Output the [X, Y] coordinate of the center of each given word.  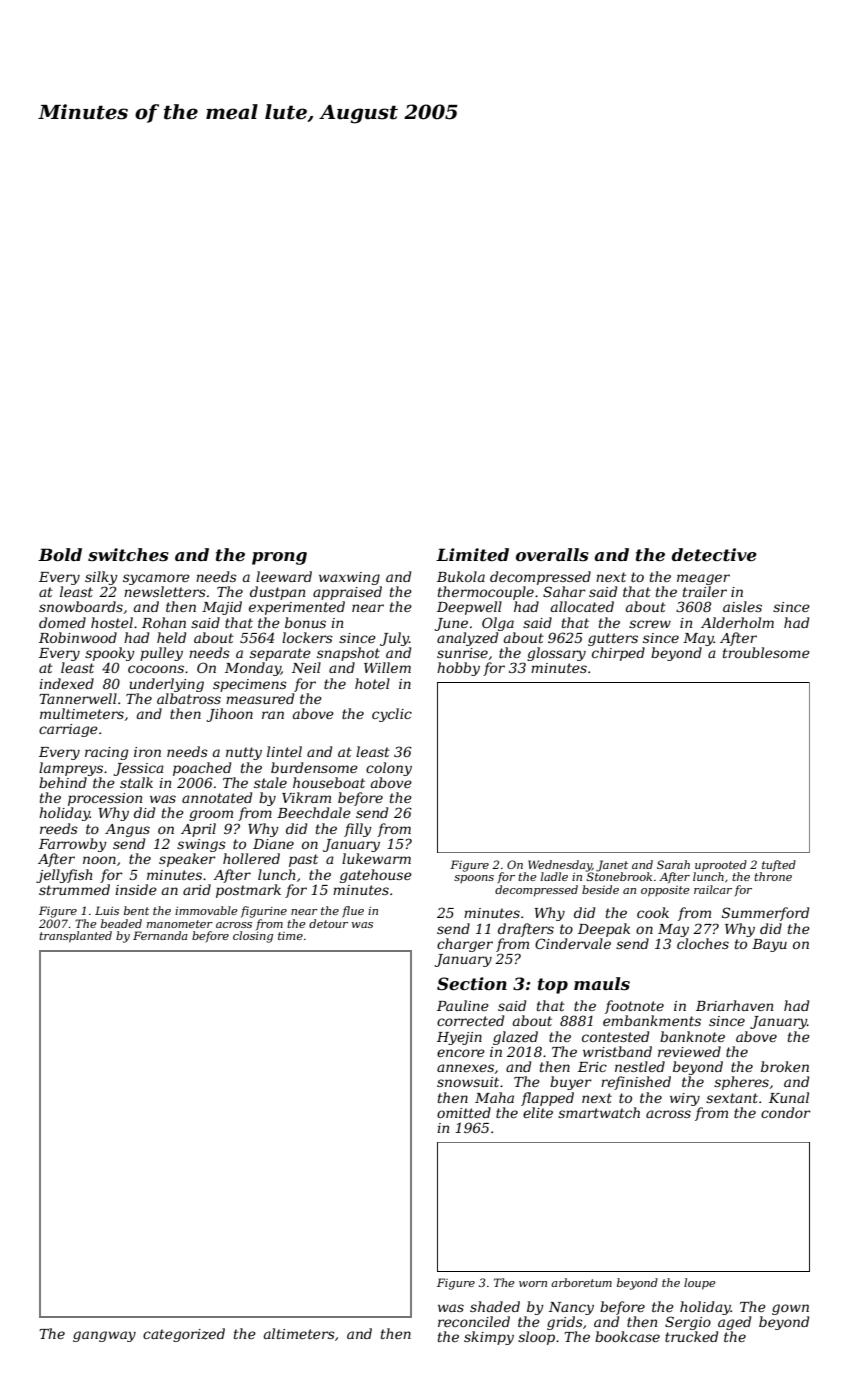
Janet [612, 866]
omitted [464, 1112]
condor [786, 1112]
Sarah [673, 864]
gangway [104, 1336]
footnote [634, 1007]
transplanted [75, 937]
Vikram [306, 797]
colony [389, 769]
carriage [68, 730]
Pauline [463, 1005]
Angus [127, 830]
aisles [742, 606]
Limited [472, 554]
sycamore [156, 579]
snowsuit [468, 1082]
